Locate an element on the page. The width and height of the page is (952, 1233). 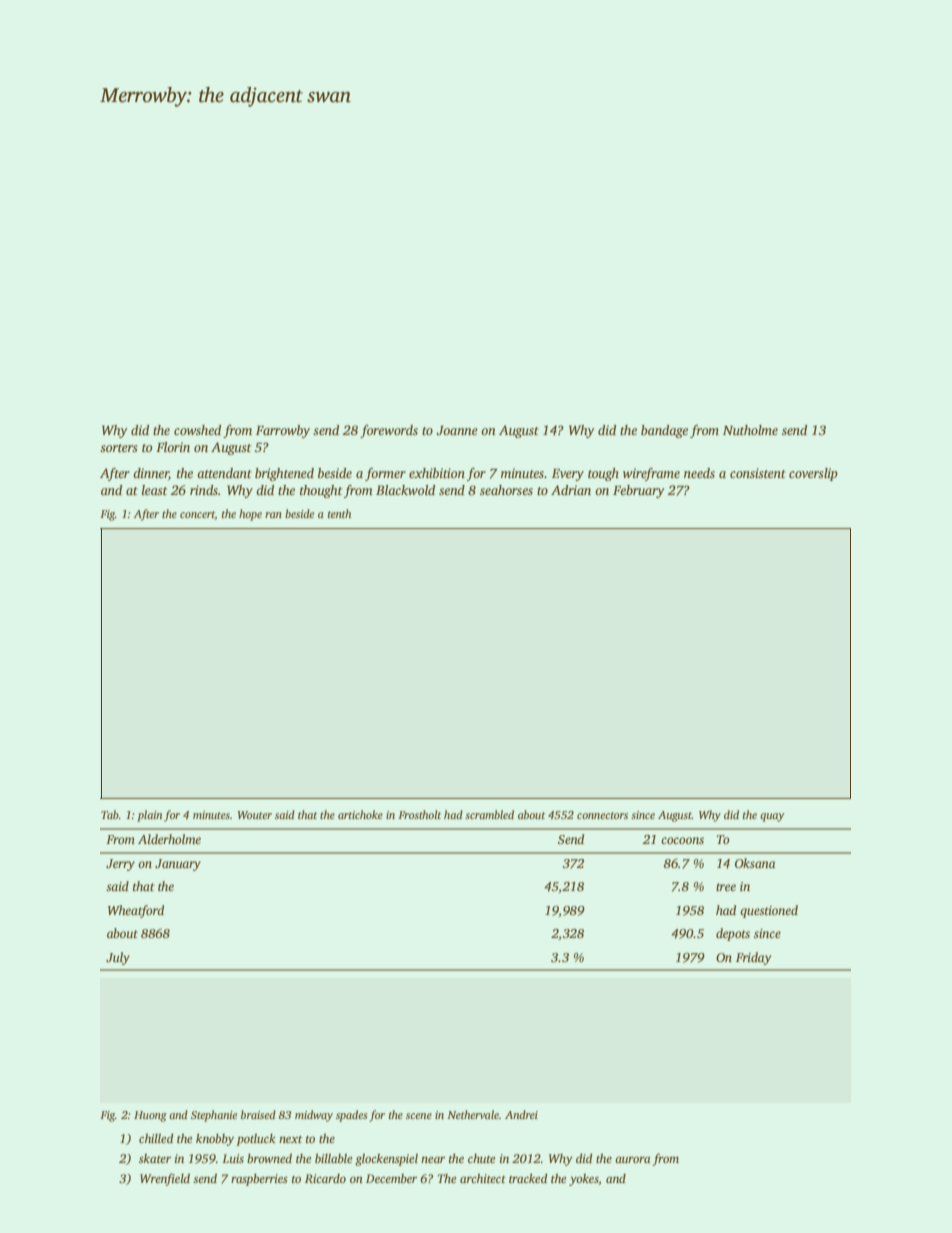
Wrenfield is located at coordinates (165, 1179).
